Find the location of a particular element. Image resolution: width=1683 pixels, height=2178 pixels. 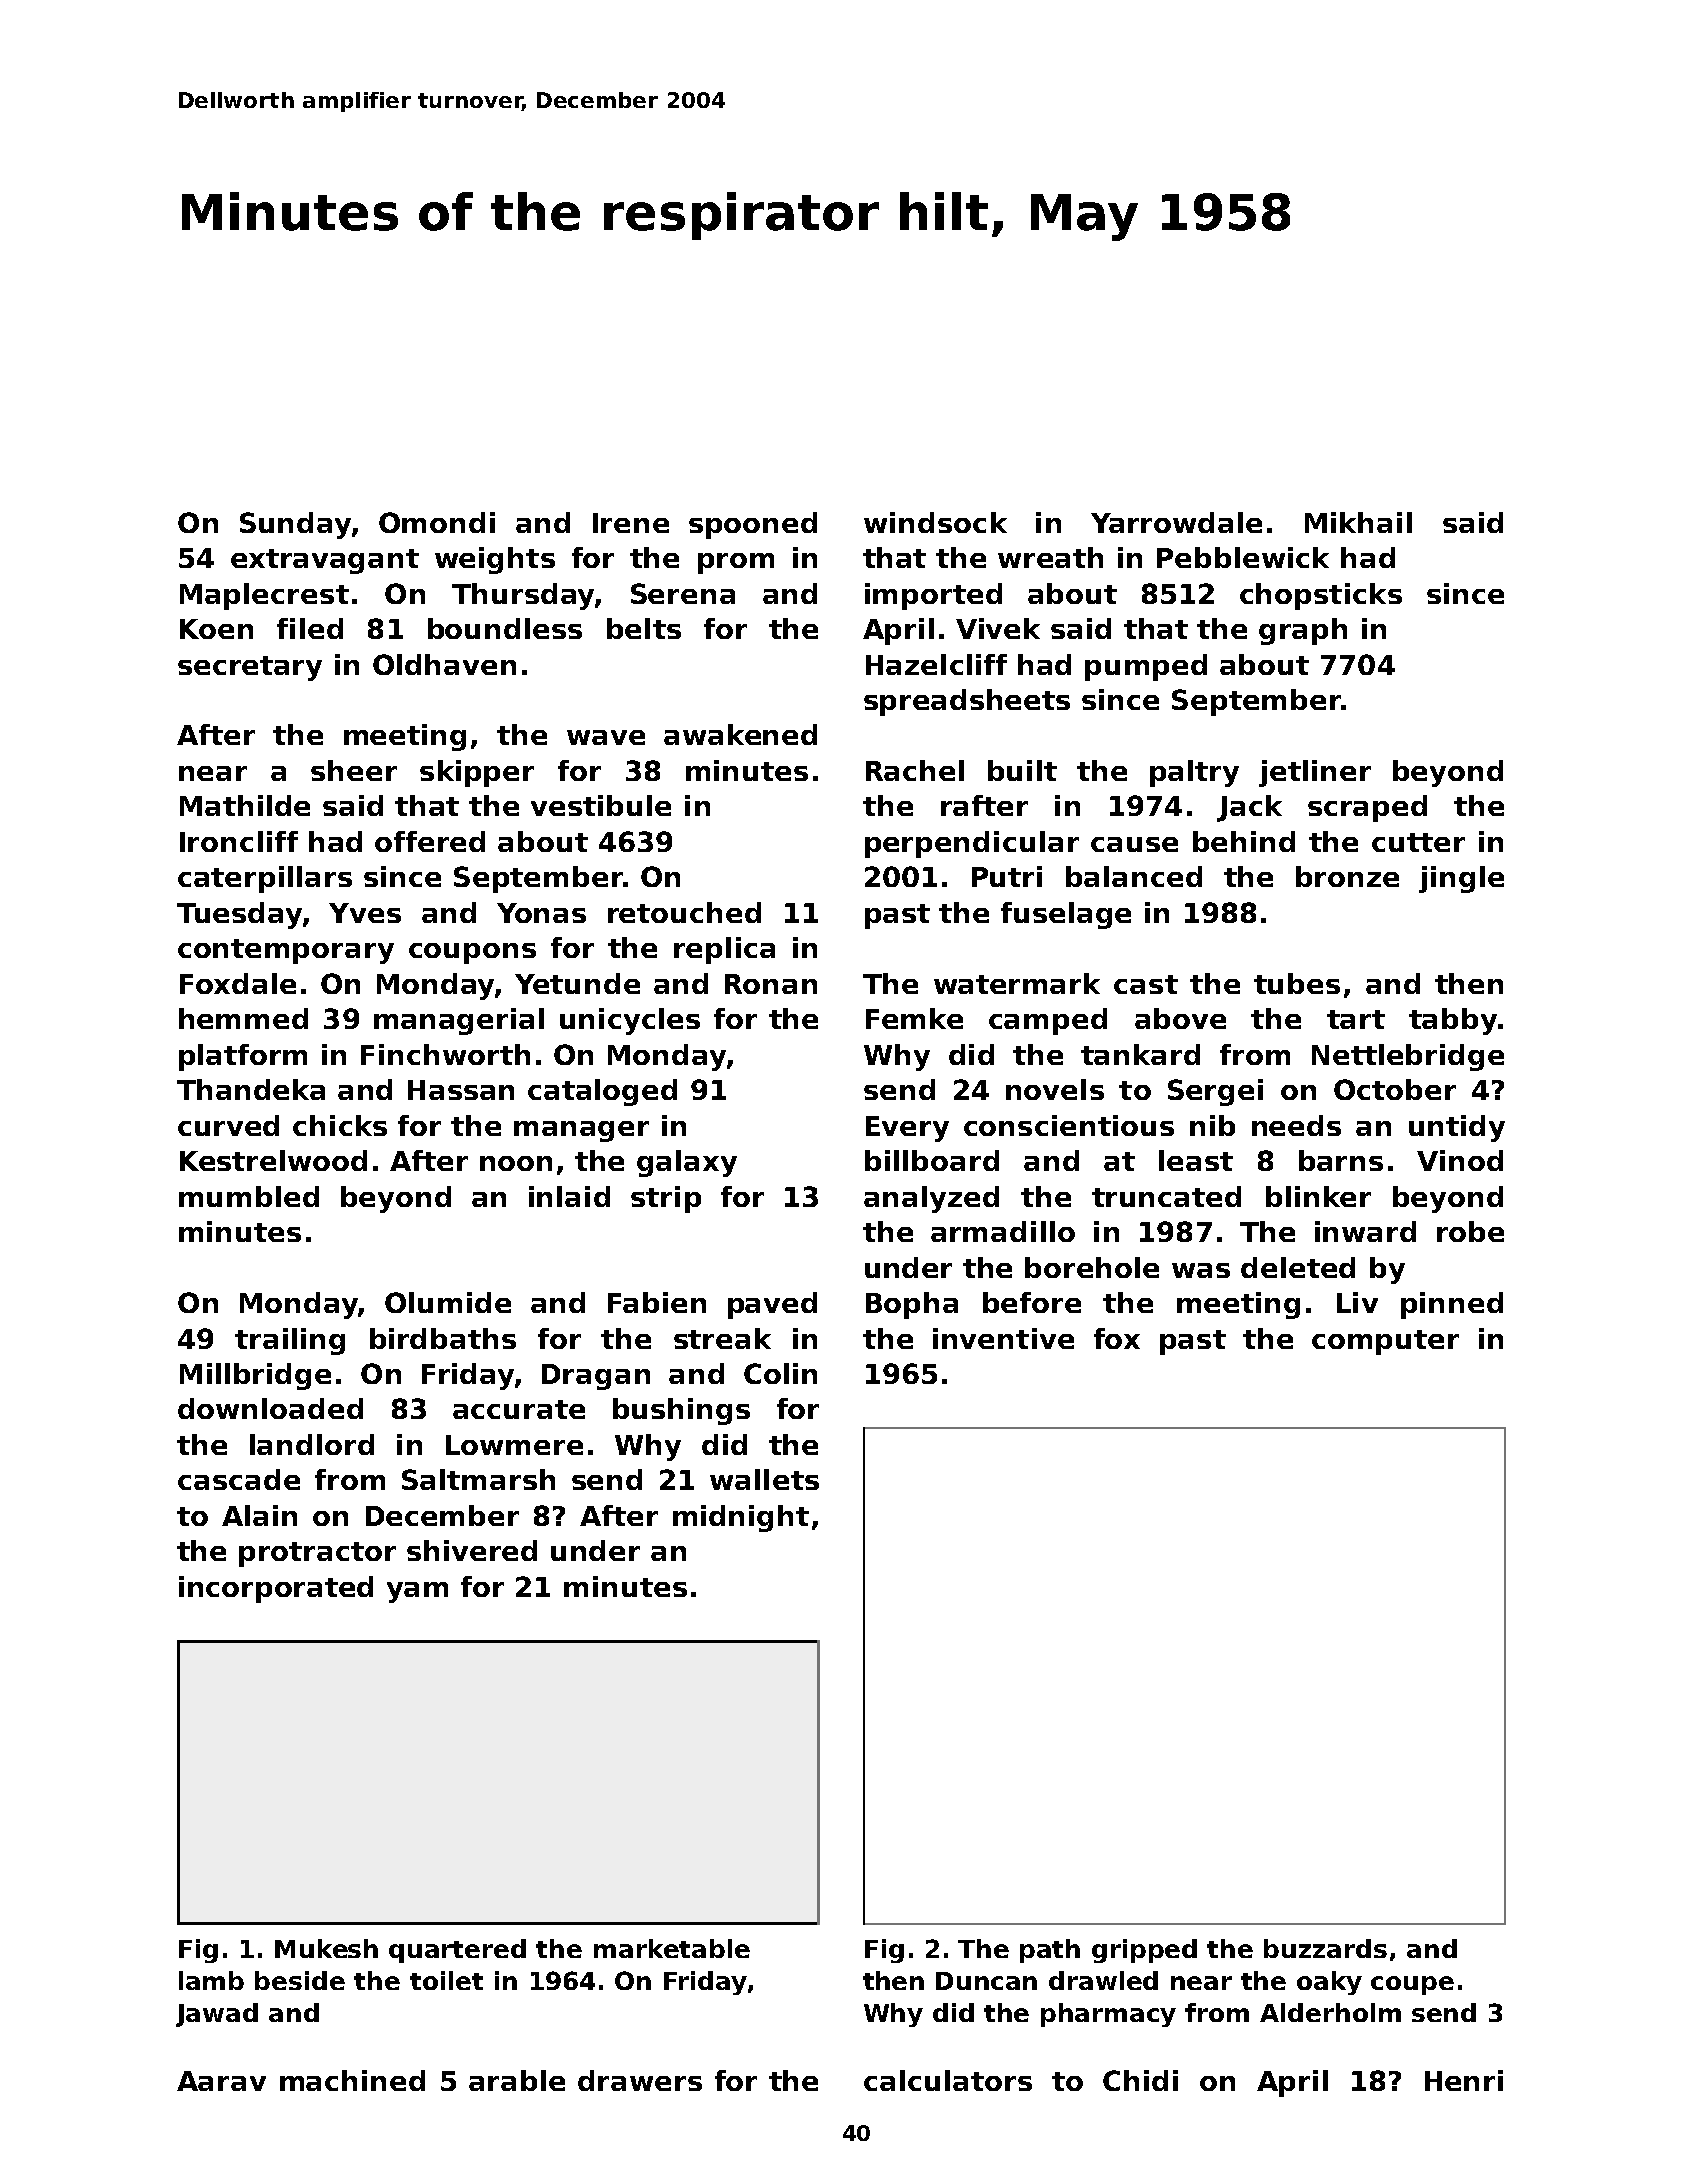

inventive is located at coordinates (1003, 1338).
